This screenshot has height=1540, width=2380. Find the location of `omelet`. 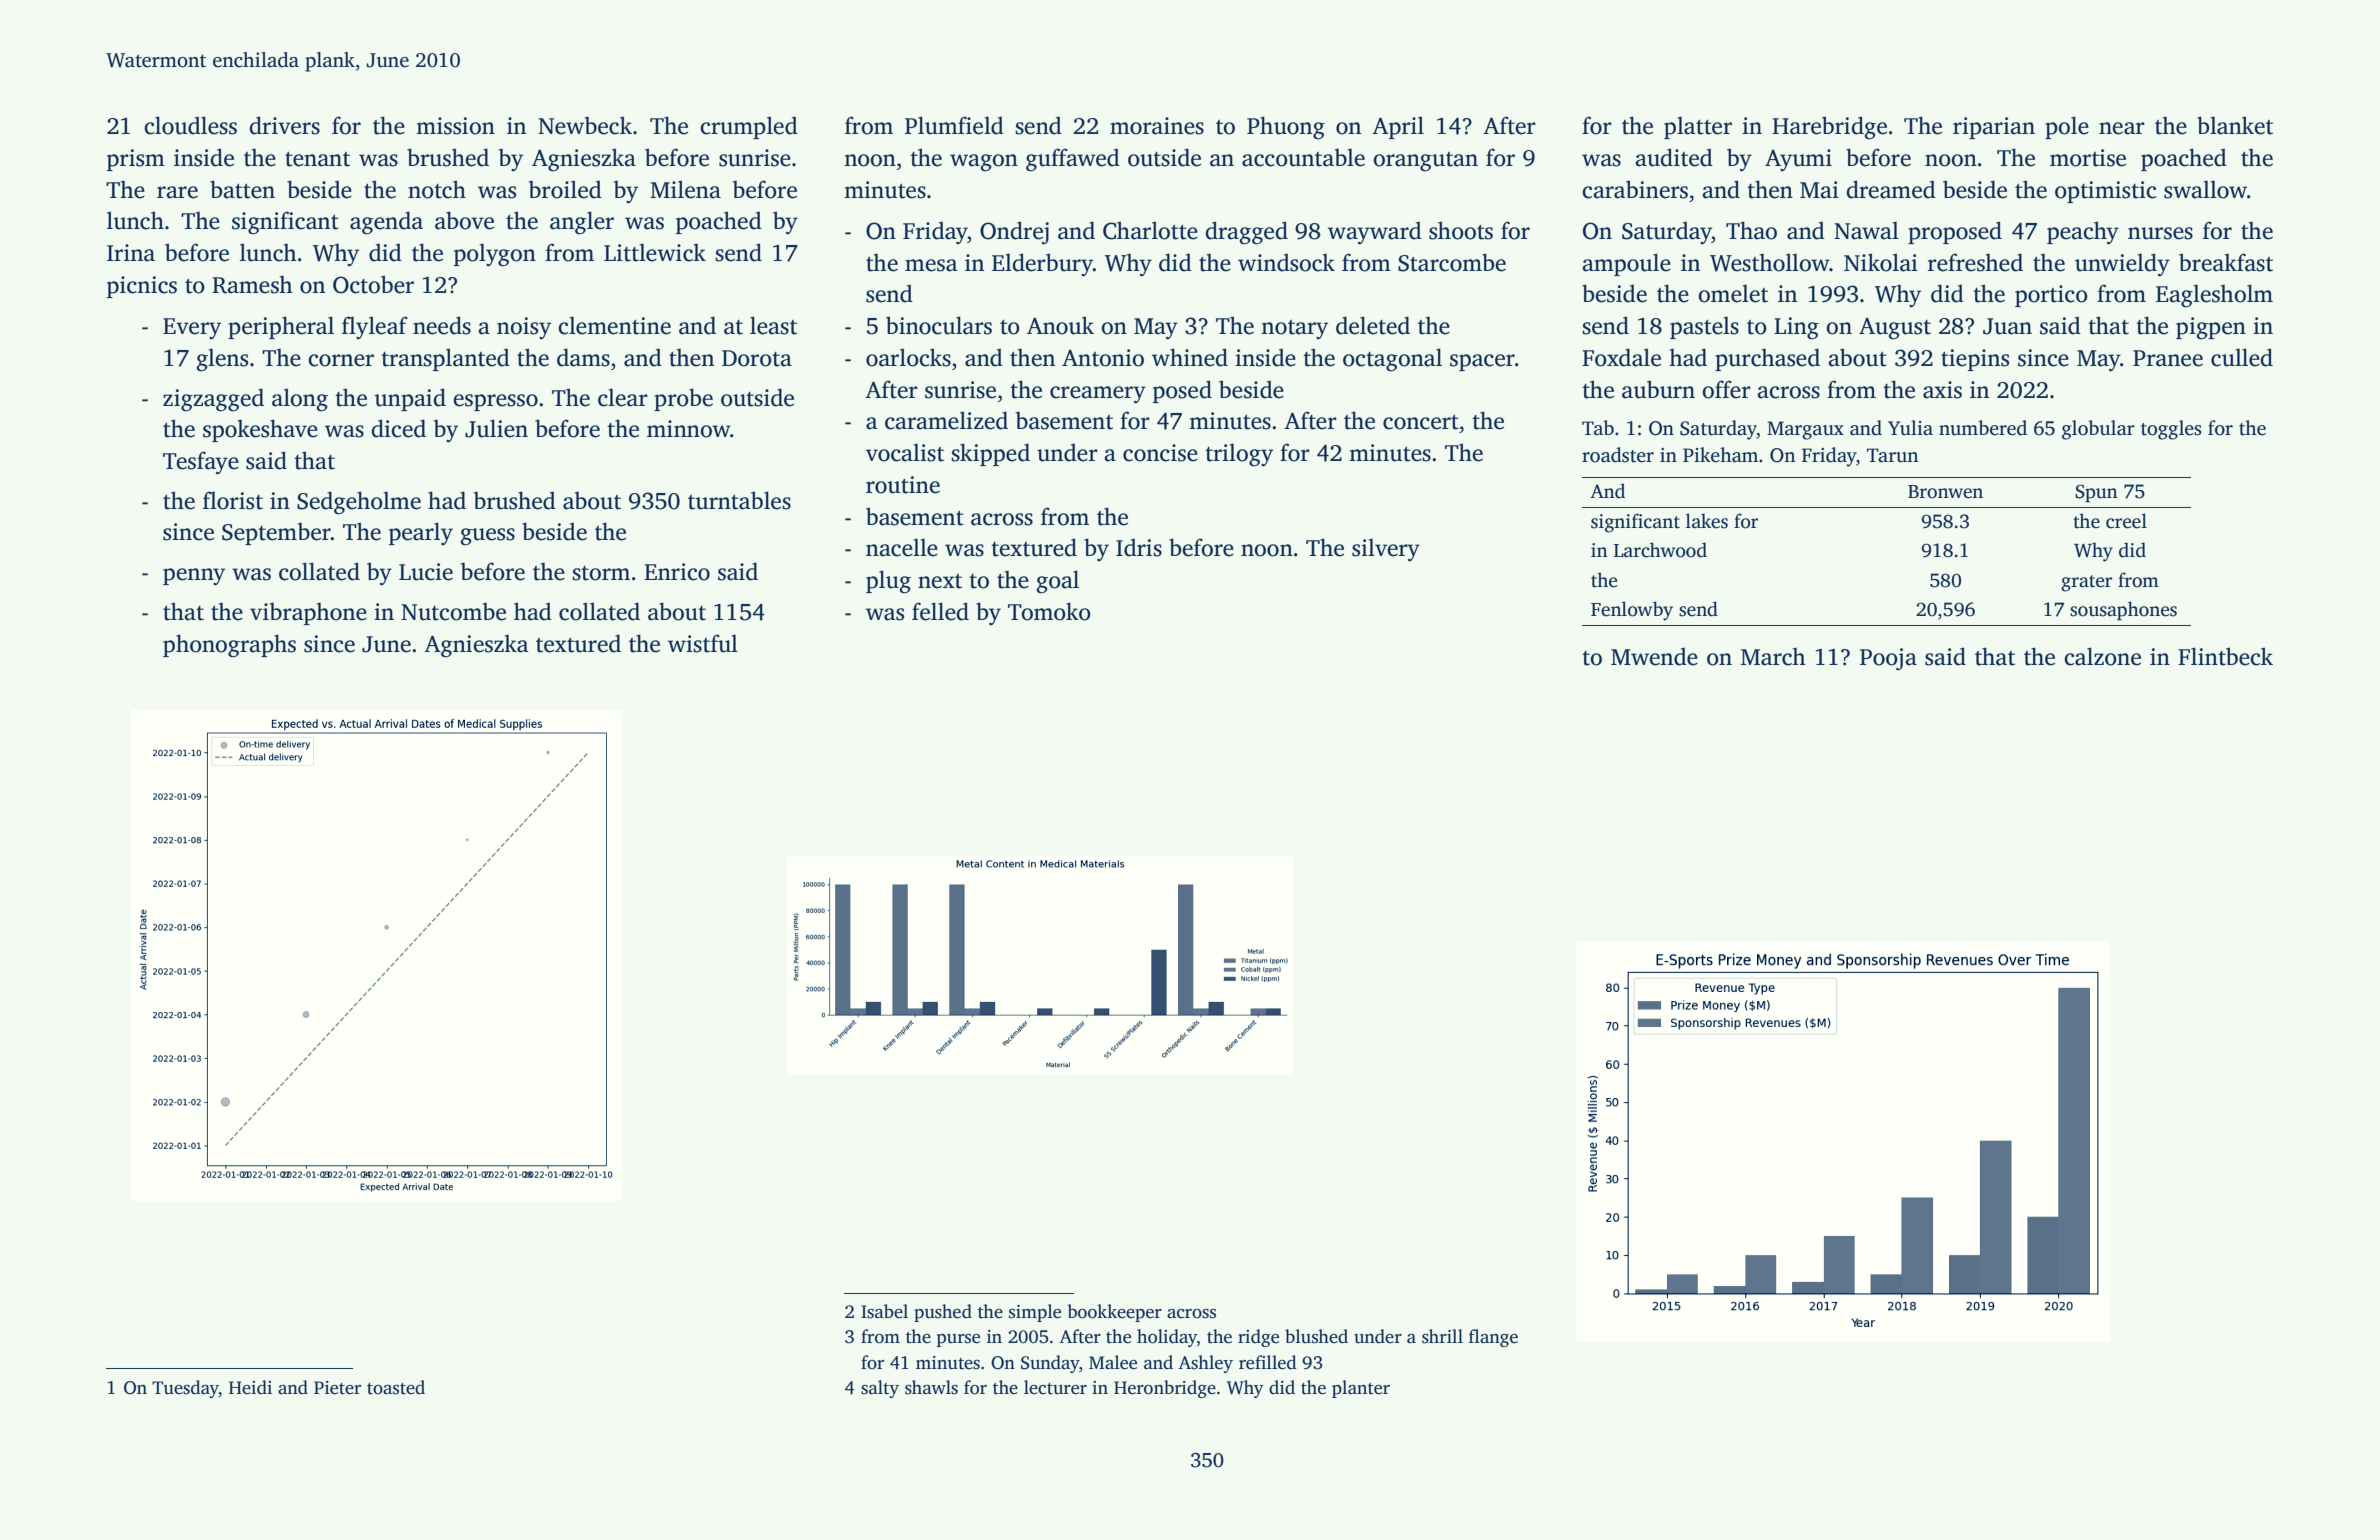

omelet is located at coordinates (1733, 293).
